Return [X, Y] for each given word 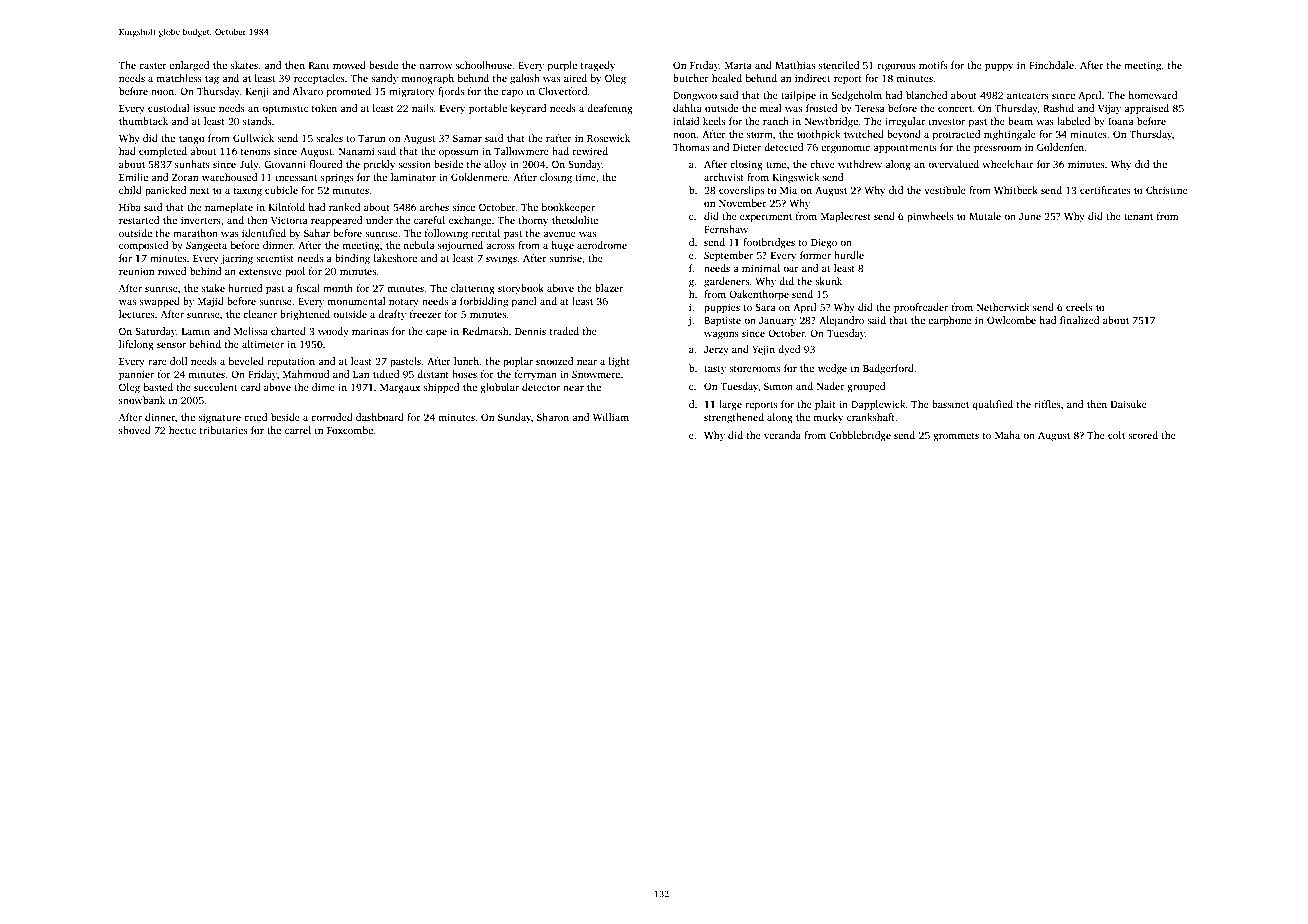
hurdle [849, 255]
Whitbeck [1016, 190]
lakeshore [395, 258]
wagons [721, 336]
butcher [691, 78]
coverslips [741, 191]
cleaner [260, 314]
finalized [1079, 320]
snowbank [142, 400]
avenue [559, 234]
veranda [782, 435]
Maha [1007, 435]
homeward [1152, 95]
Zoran [185, 177]
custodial [169, 108]
